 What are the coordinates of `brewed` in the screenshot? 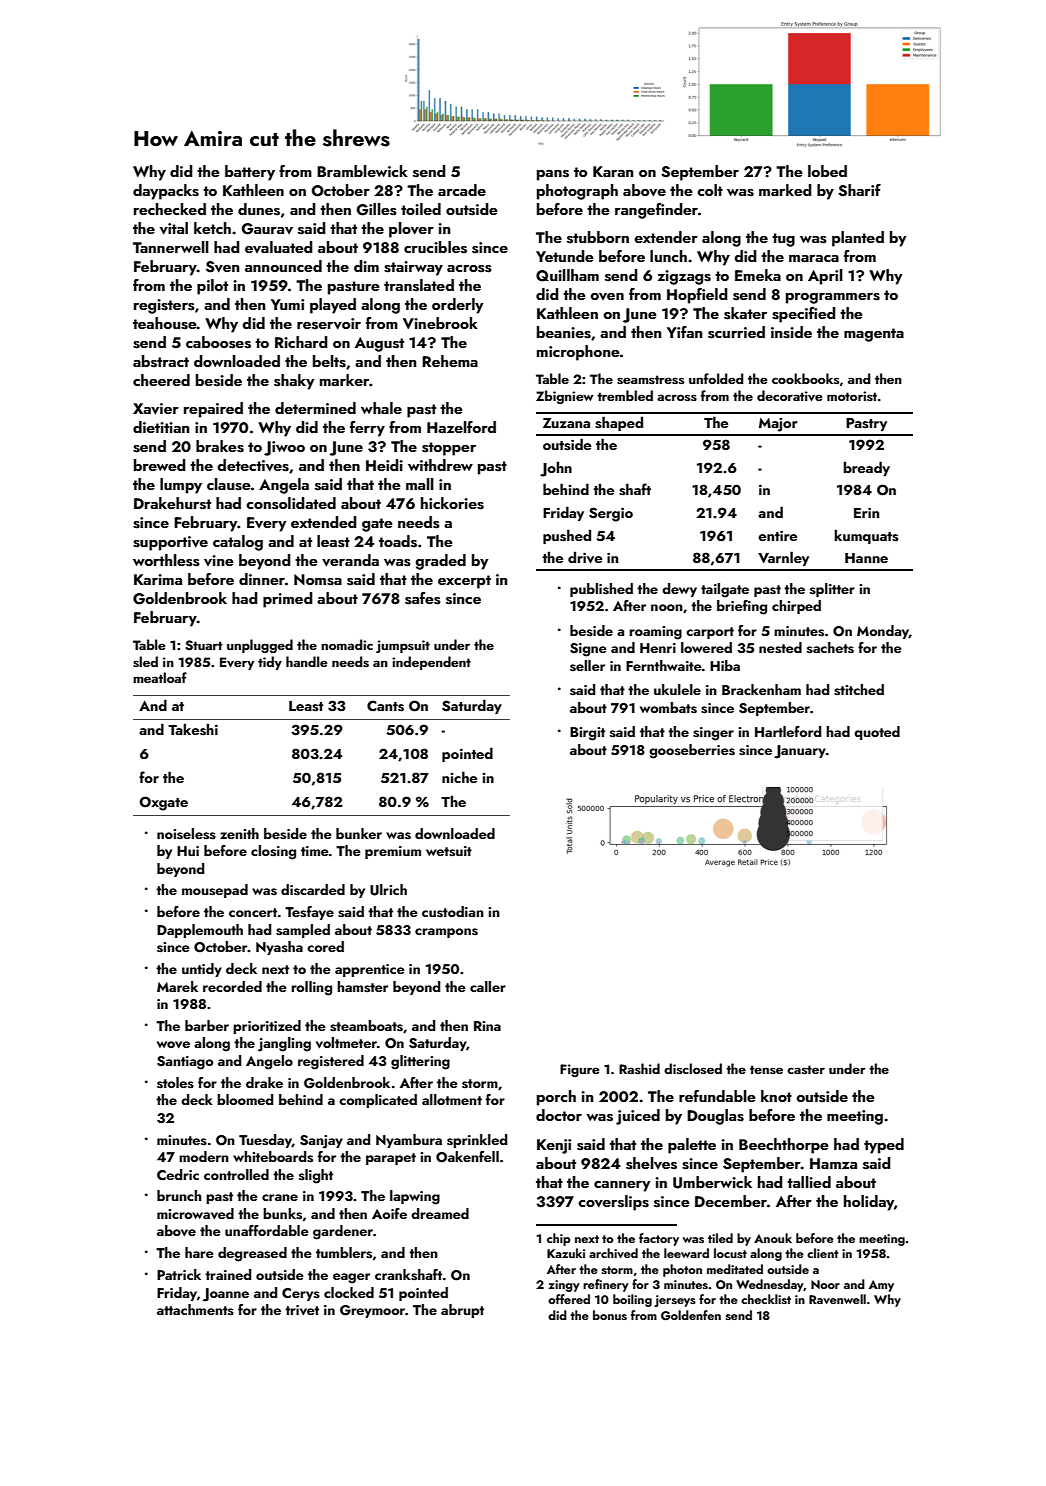 It's located at (160, 465).
